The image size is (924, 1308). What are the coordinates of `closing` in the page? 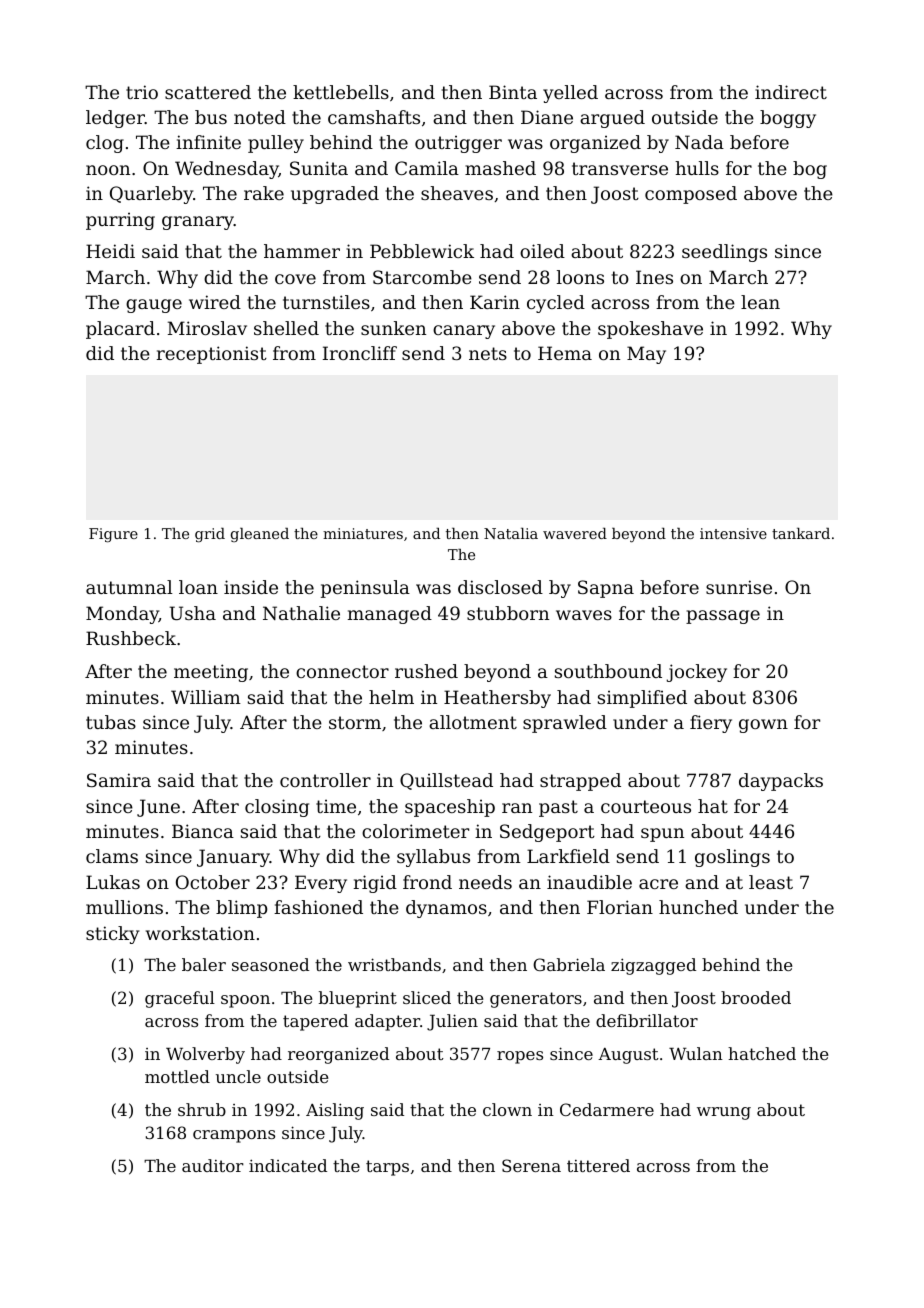 It's located at (277, 808).
